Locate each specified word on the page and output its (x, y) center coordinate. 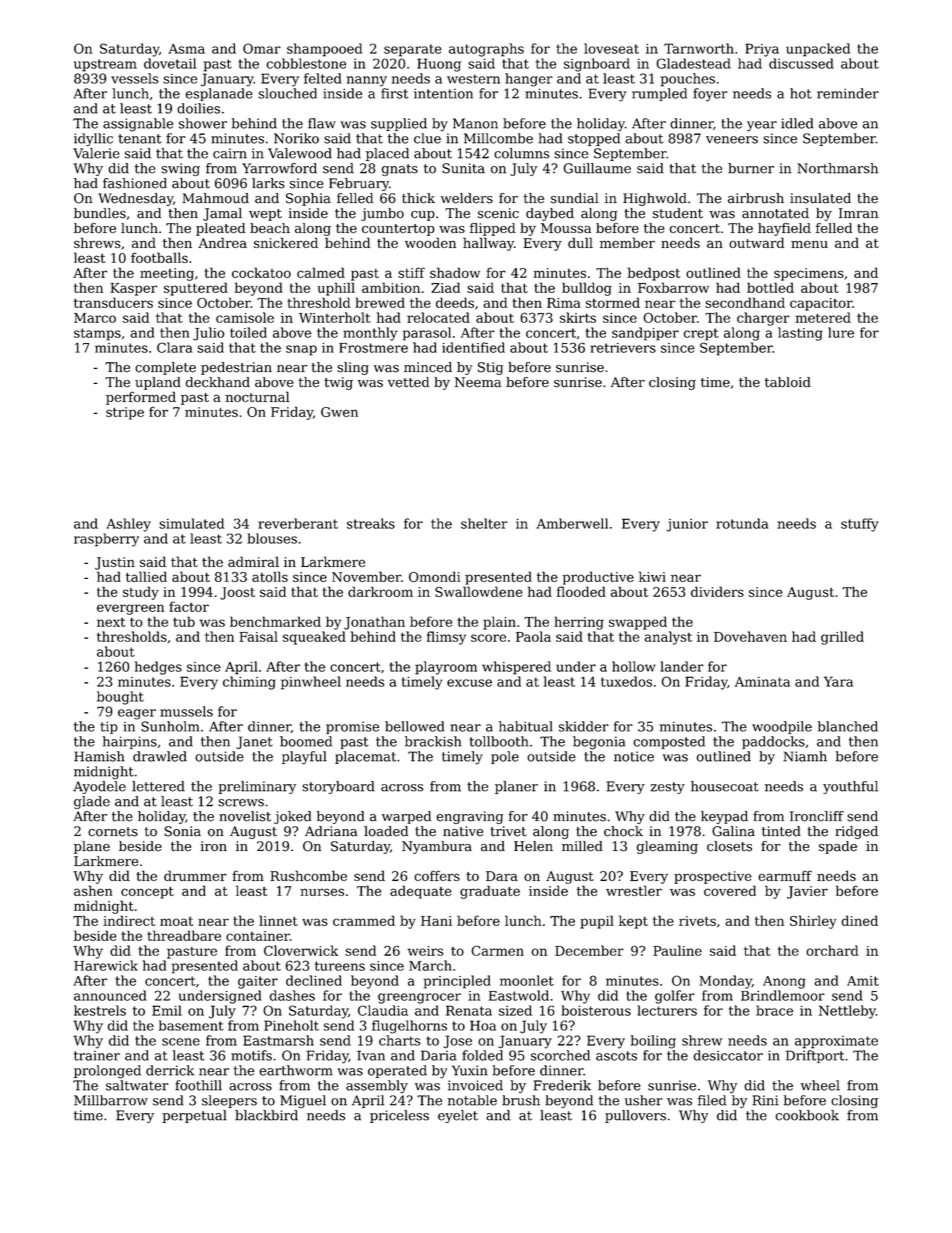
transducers (113, 302)
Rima (564, 303)
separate (413, 50)
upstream (105, 65)
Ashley (128, 525)
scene (181, 1042)
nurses (322, 892)
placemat (365, 757)
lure (841, 332)
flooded (581, 591)
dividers (717, 591)
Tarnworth (699, 48)
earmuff (785, 876)
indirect (129, 920)
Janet (254, 742)
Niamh (805, 756)
